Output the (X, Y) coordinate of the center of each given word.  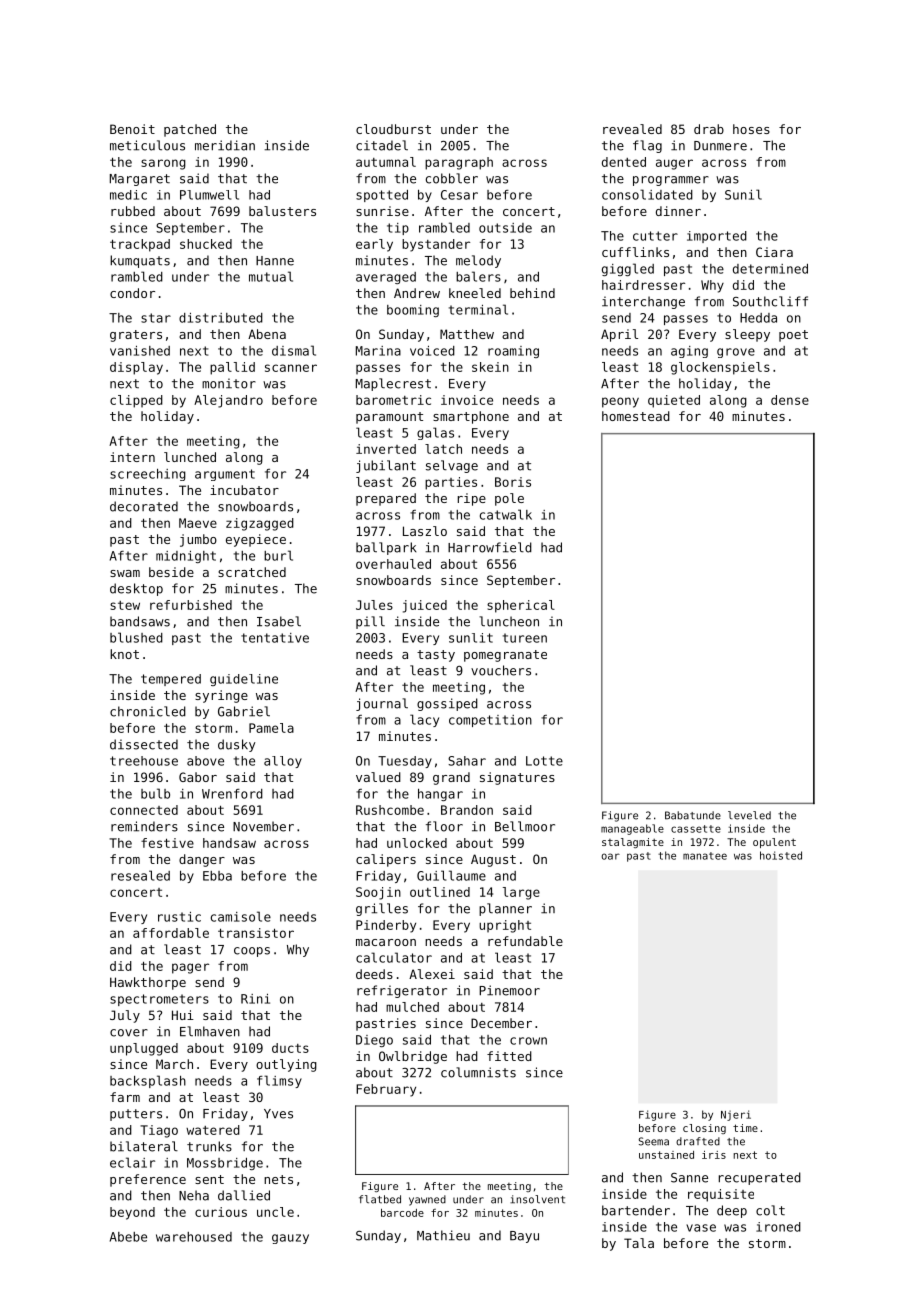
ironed (778, 1227)
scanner (291, 368)
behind (532, 293)
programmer (671, 181)
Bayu (524, 1237)
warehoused (194, 1237)
